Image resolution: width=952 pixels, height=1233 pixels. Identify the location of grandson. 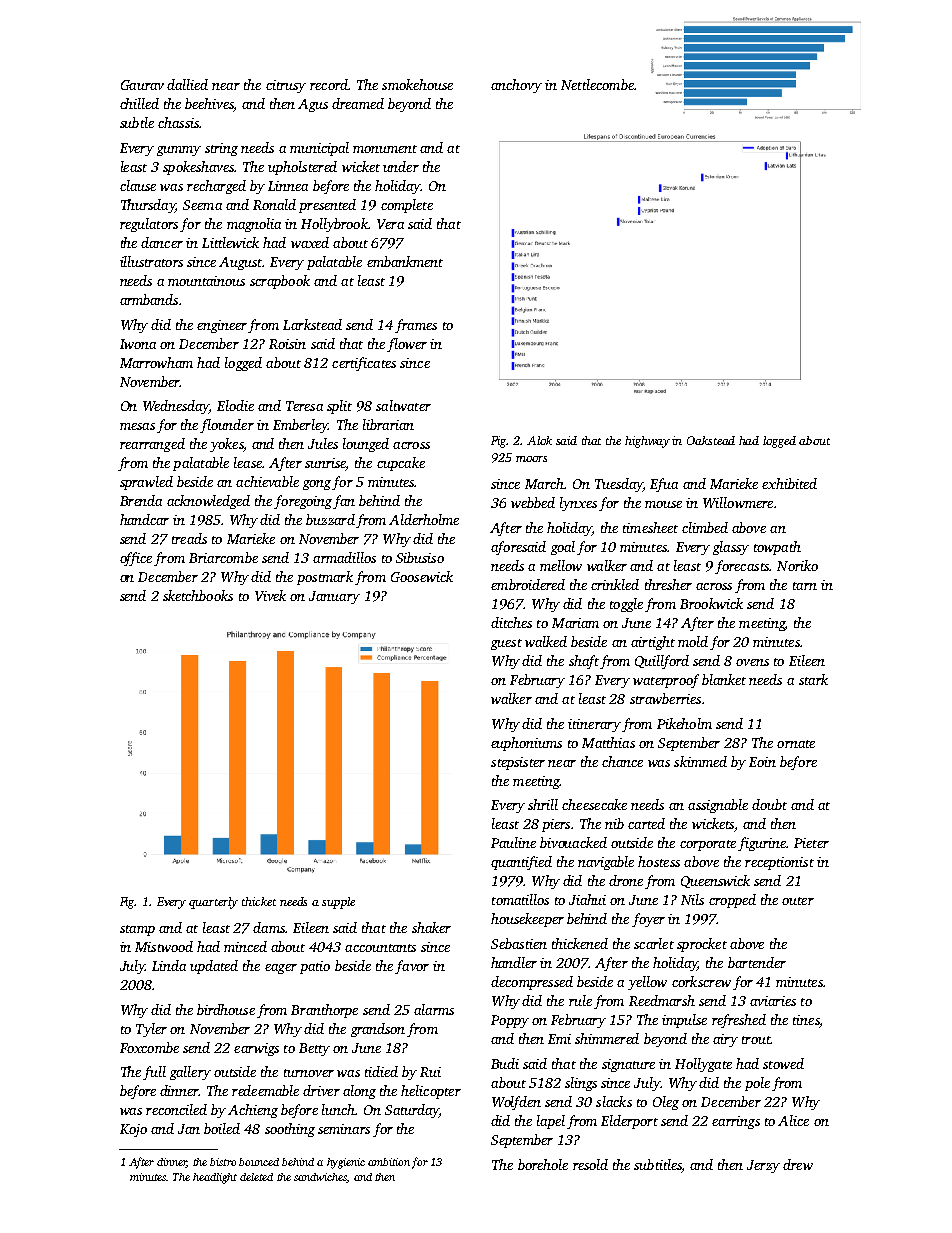
(378, 1030).
